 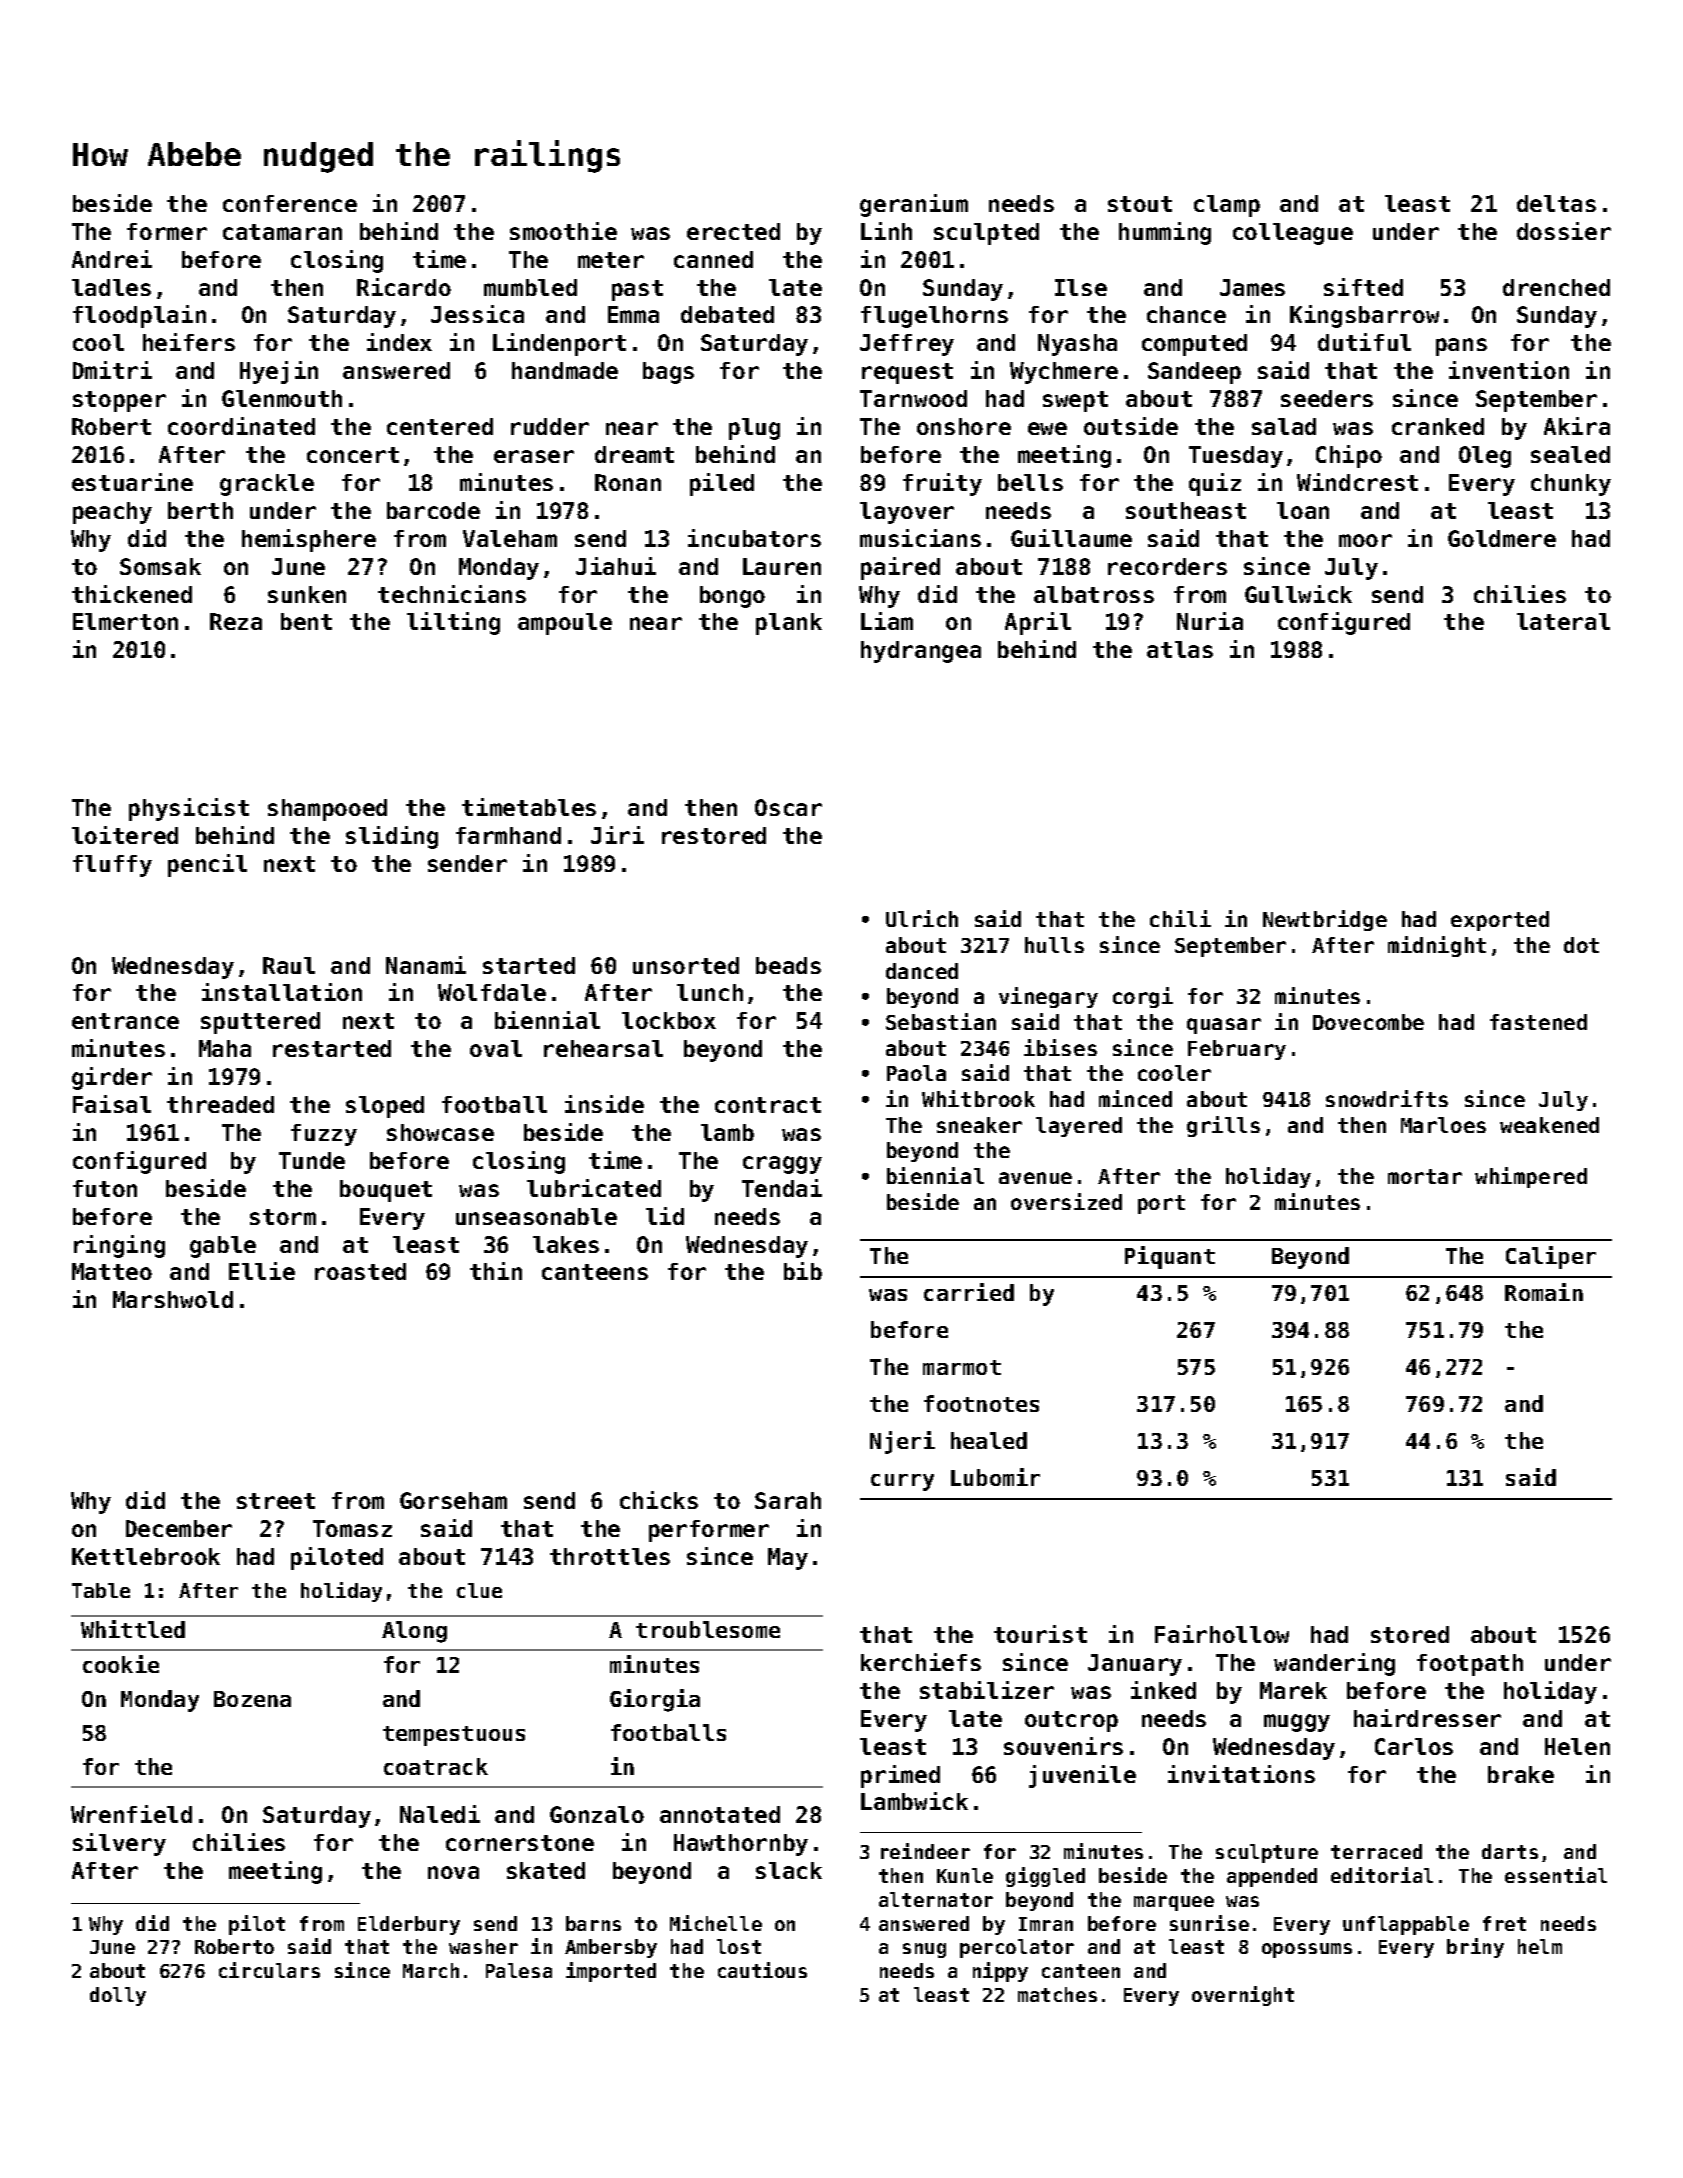 What do you see at coordinates (708, 1629) in the image?
I see `troublesome` at bounding box center [708, 1629].
